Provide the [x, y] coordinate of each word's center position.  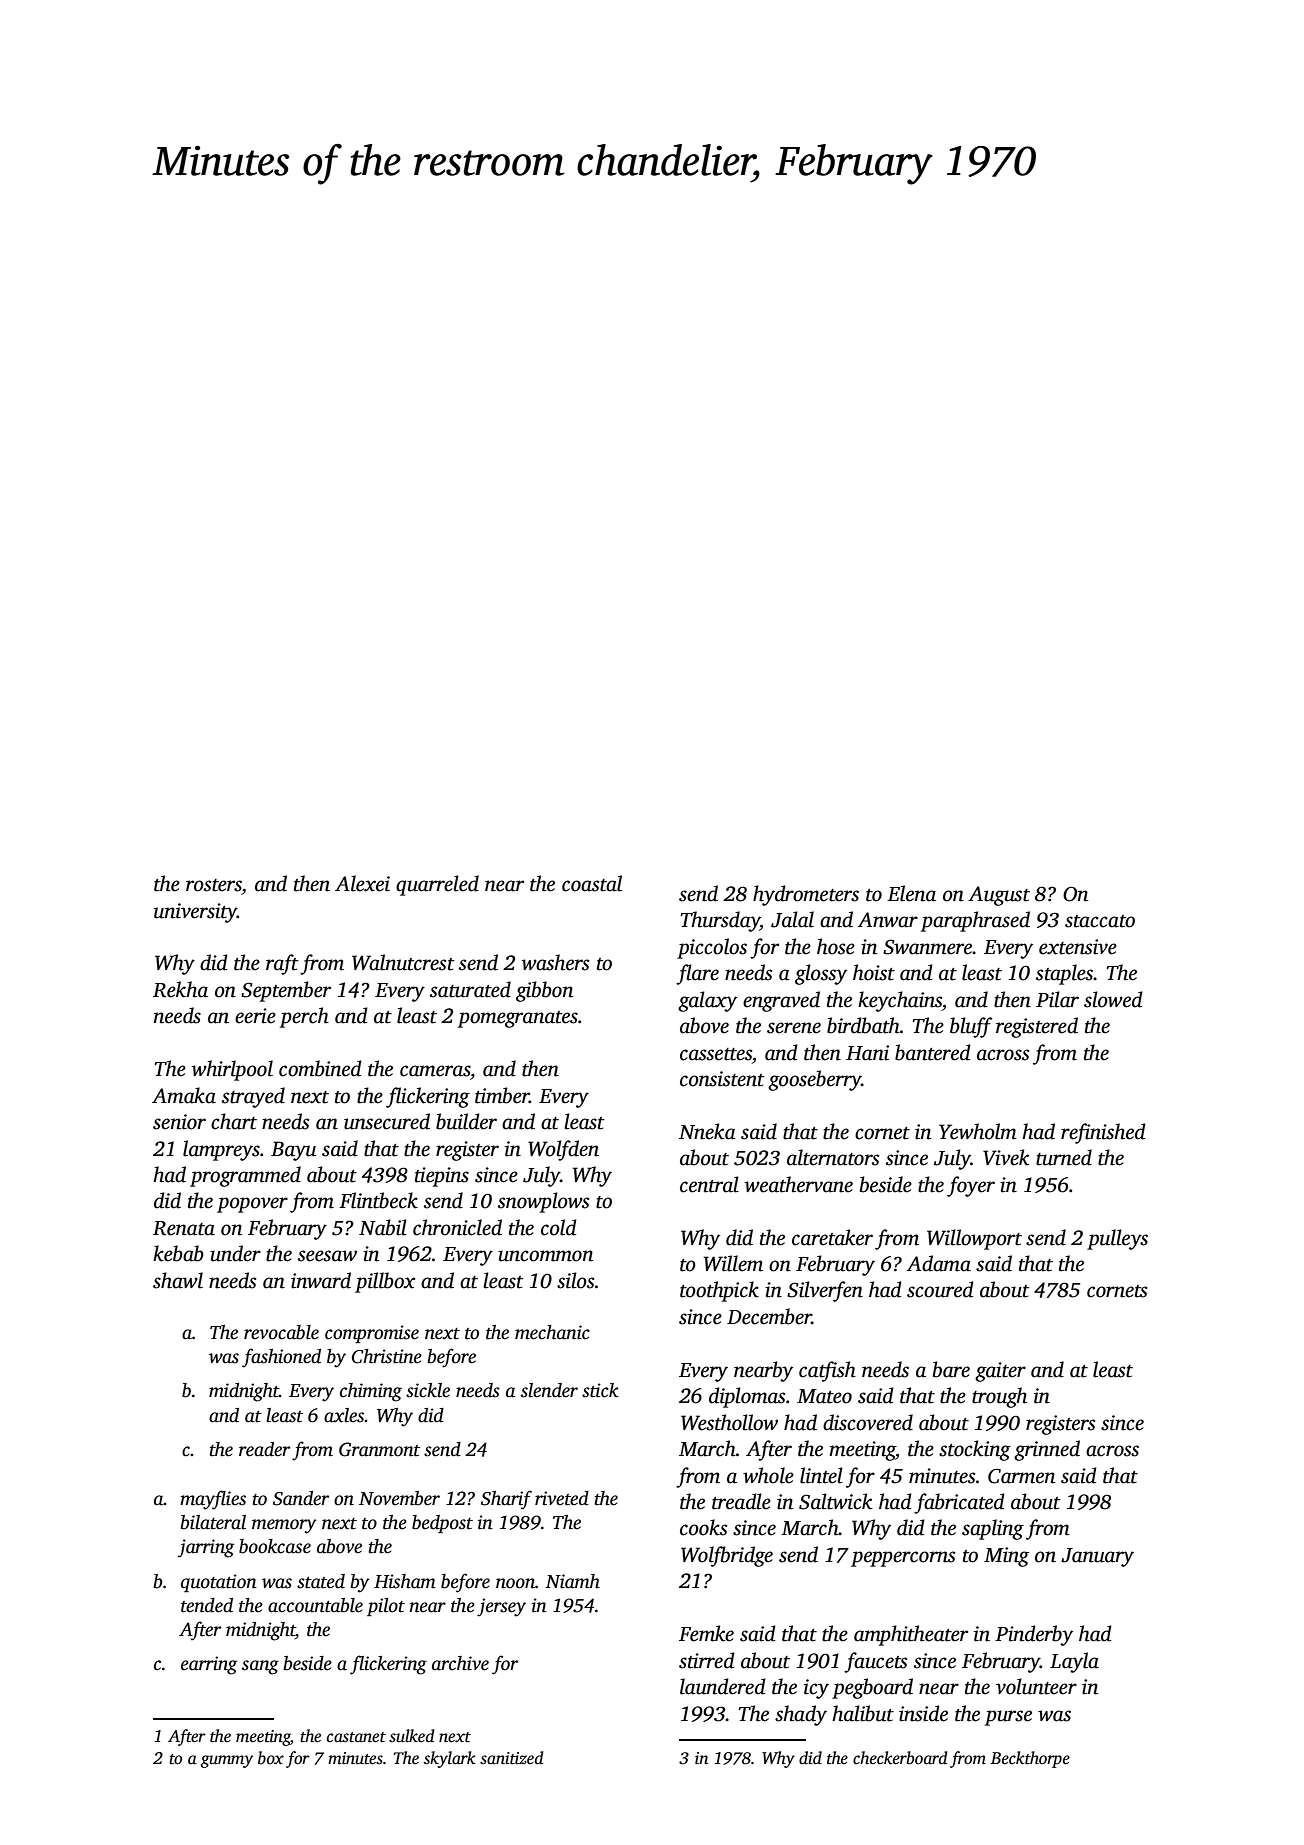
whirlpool [232, 1070]
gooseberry [814, 1080]
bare [951, 1369]
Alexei [362, 883]
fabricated [959, 1503]
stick [600, 1390]
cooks [703, 1527]
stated [321, 1581]
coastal [592, 883]
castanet [356, 1737]
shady [801, 1715]
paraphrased [975, 921]
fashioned [281, 1358]
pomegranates [518, 1019]
